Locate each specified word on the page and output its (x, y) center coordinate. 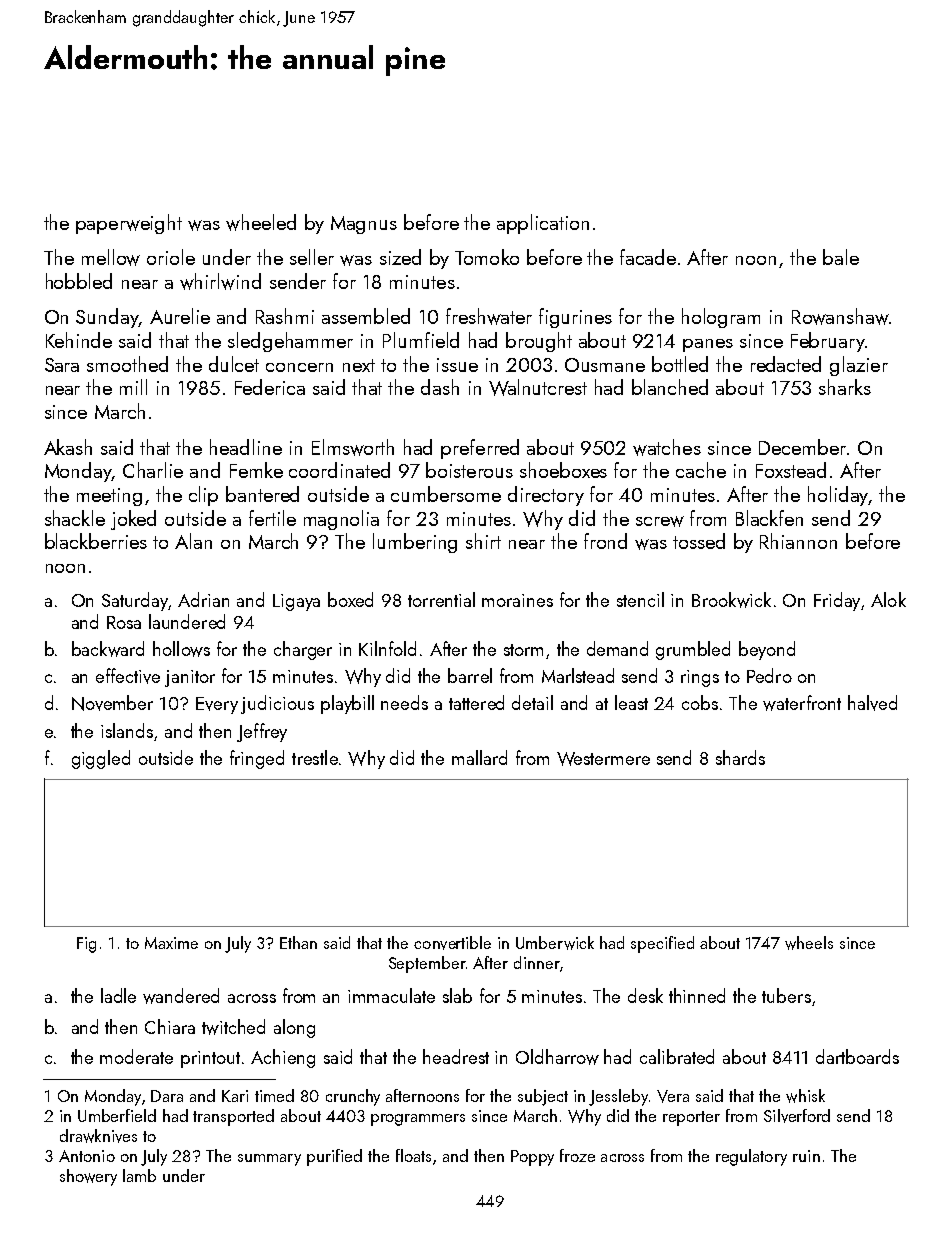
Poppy (532, 1158)
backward (108, 649)
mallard (479, 757)
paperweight (129, 224)
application (543, 224)
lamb (139, 1175)
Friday (837, 601)
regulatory (751, 1157)
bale (841, 257)
